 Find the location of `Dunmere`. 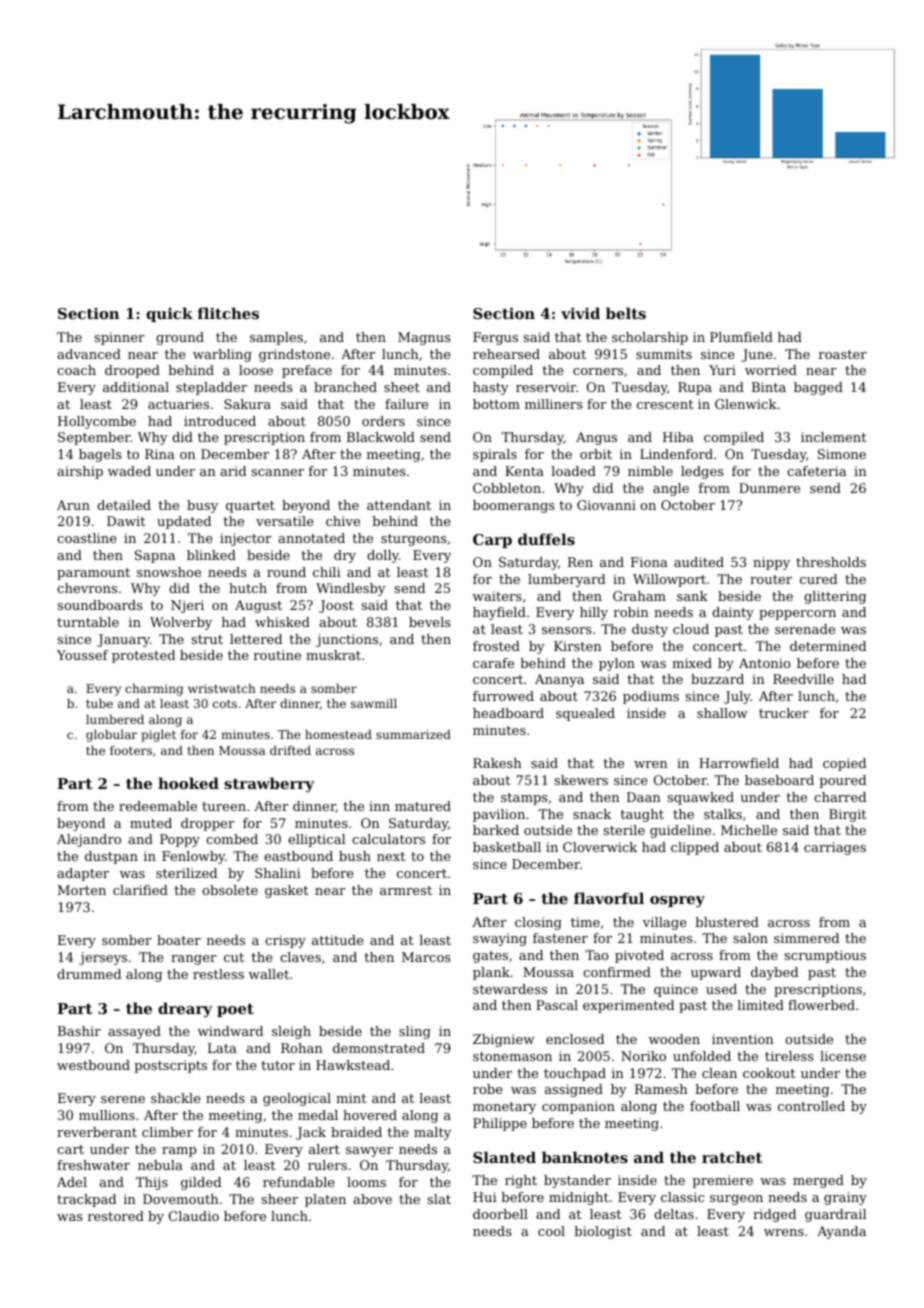

Dunmere is located at coordinates (769, 488).
